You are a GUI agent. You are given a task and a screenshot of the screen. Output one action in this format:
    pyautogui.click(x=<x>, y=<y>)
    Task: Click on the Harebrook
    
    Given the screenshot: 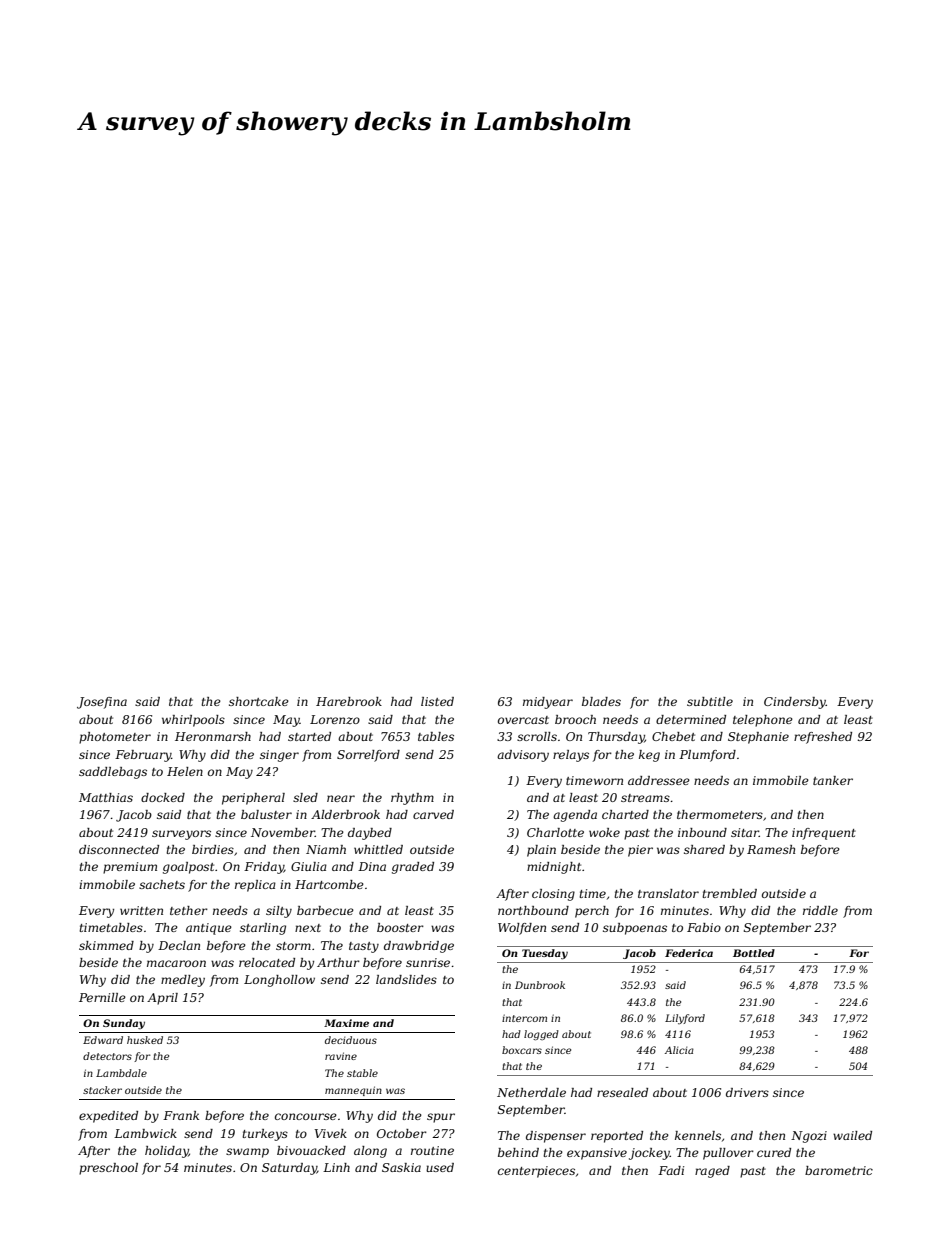 What is the action you would take?
    pyautogui.click(x=349, y=701)
